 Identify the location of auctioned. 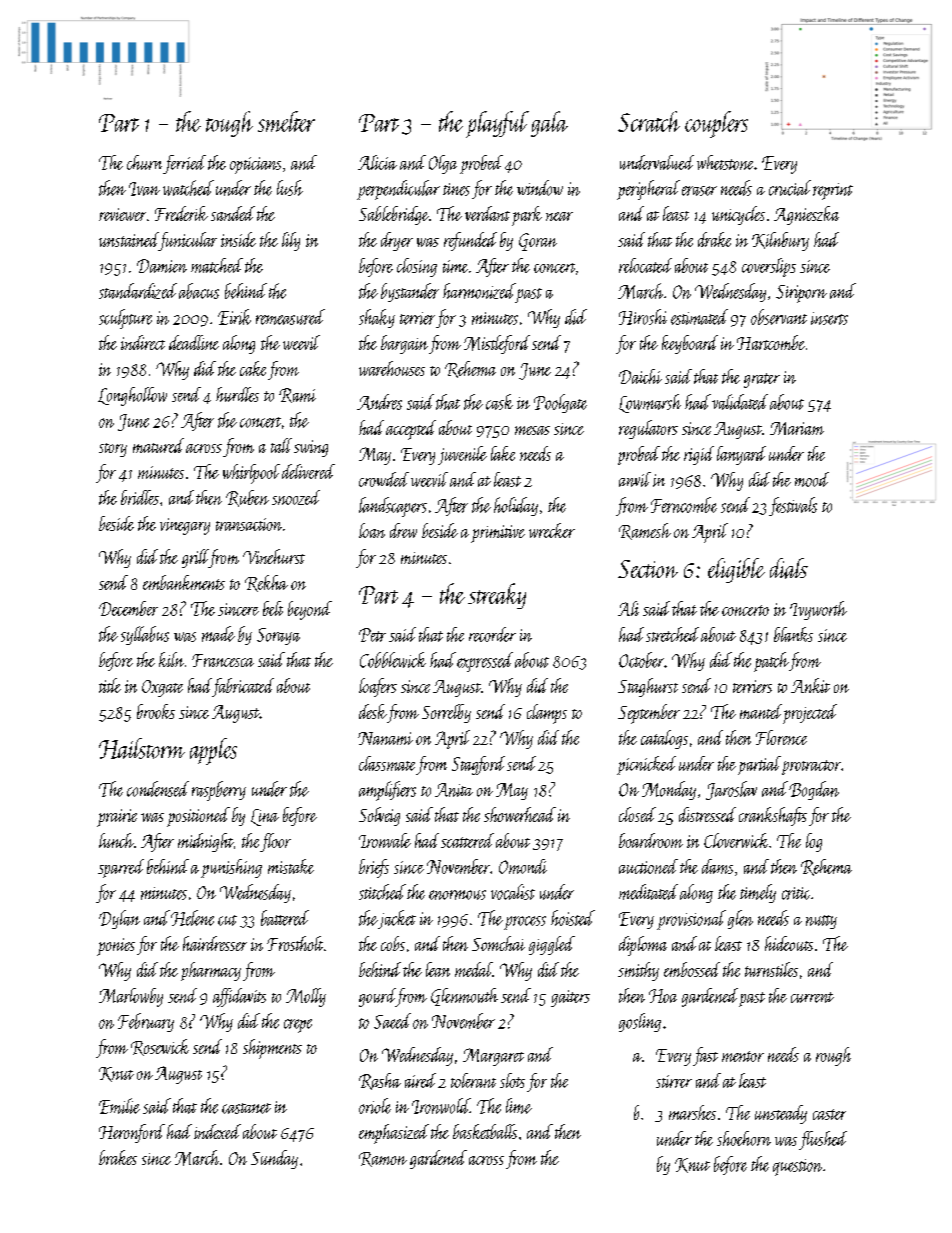
(648, 866).
